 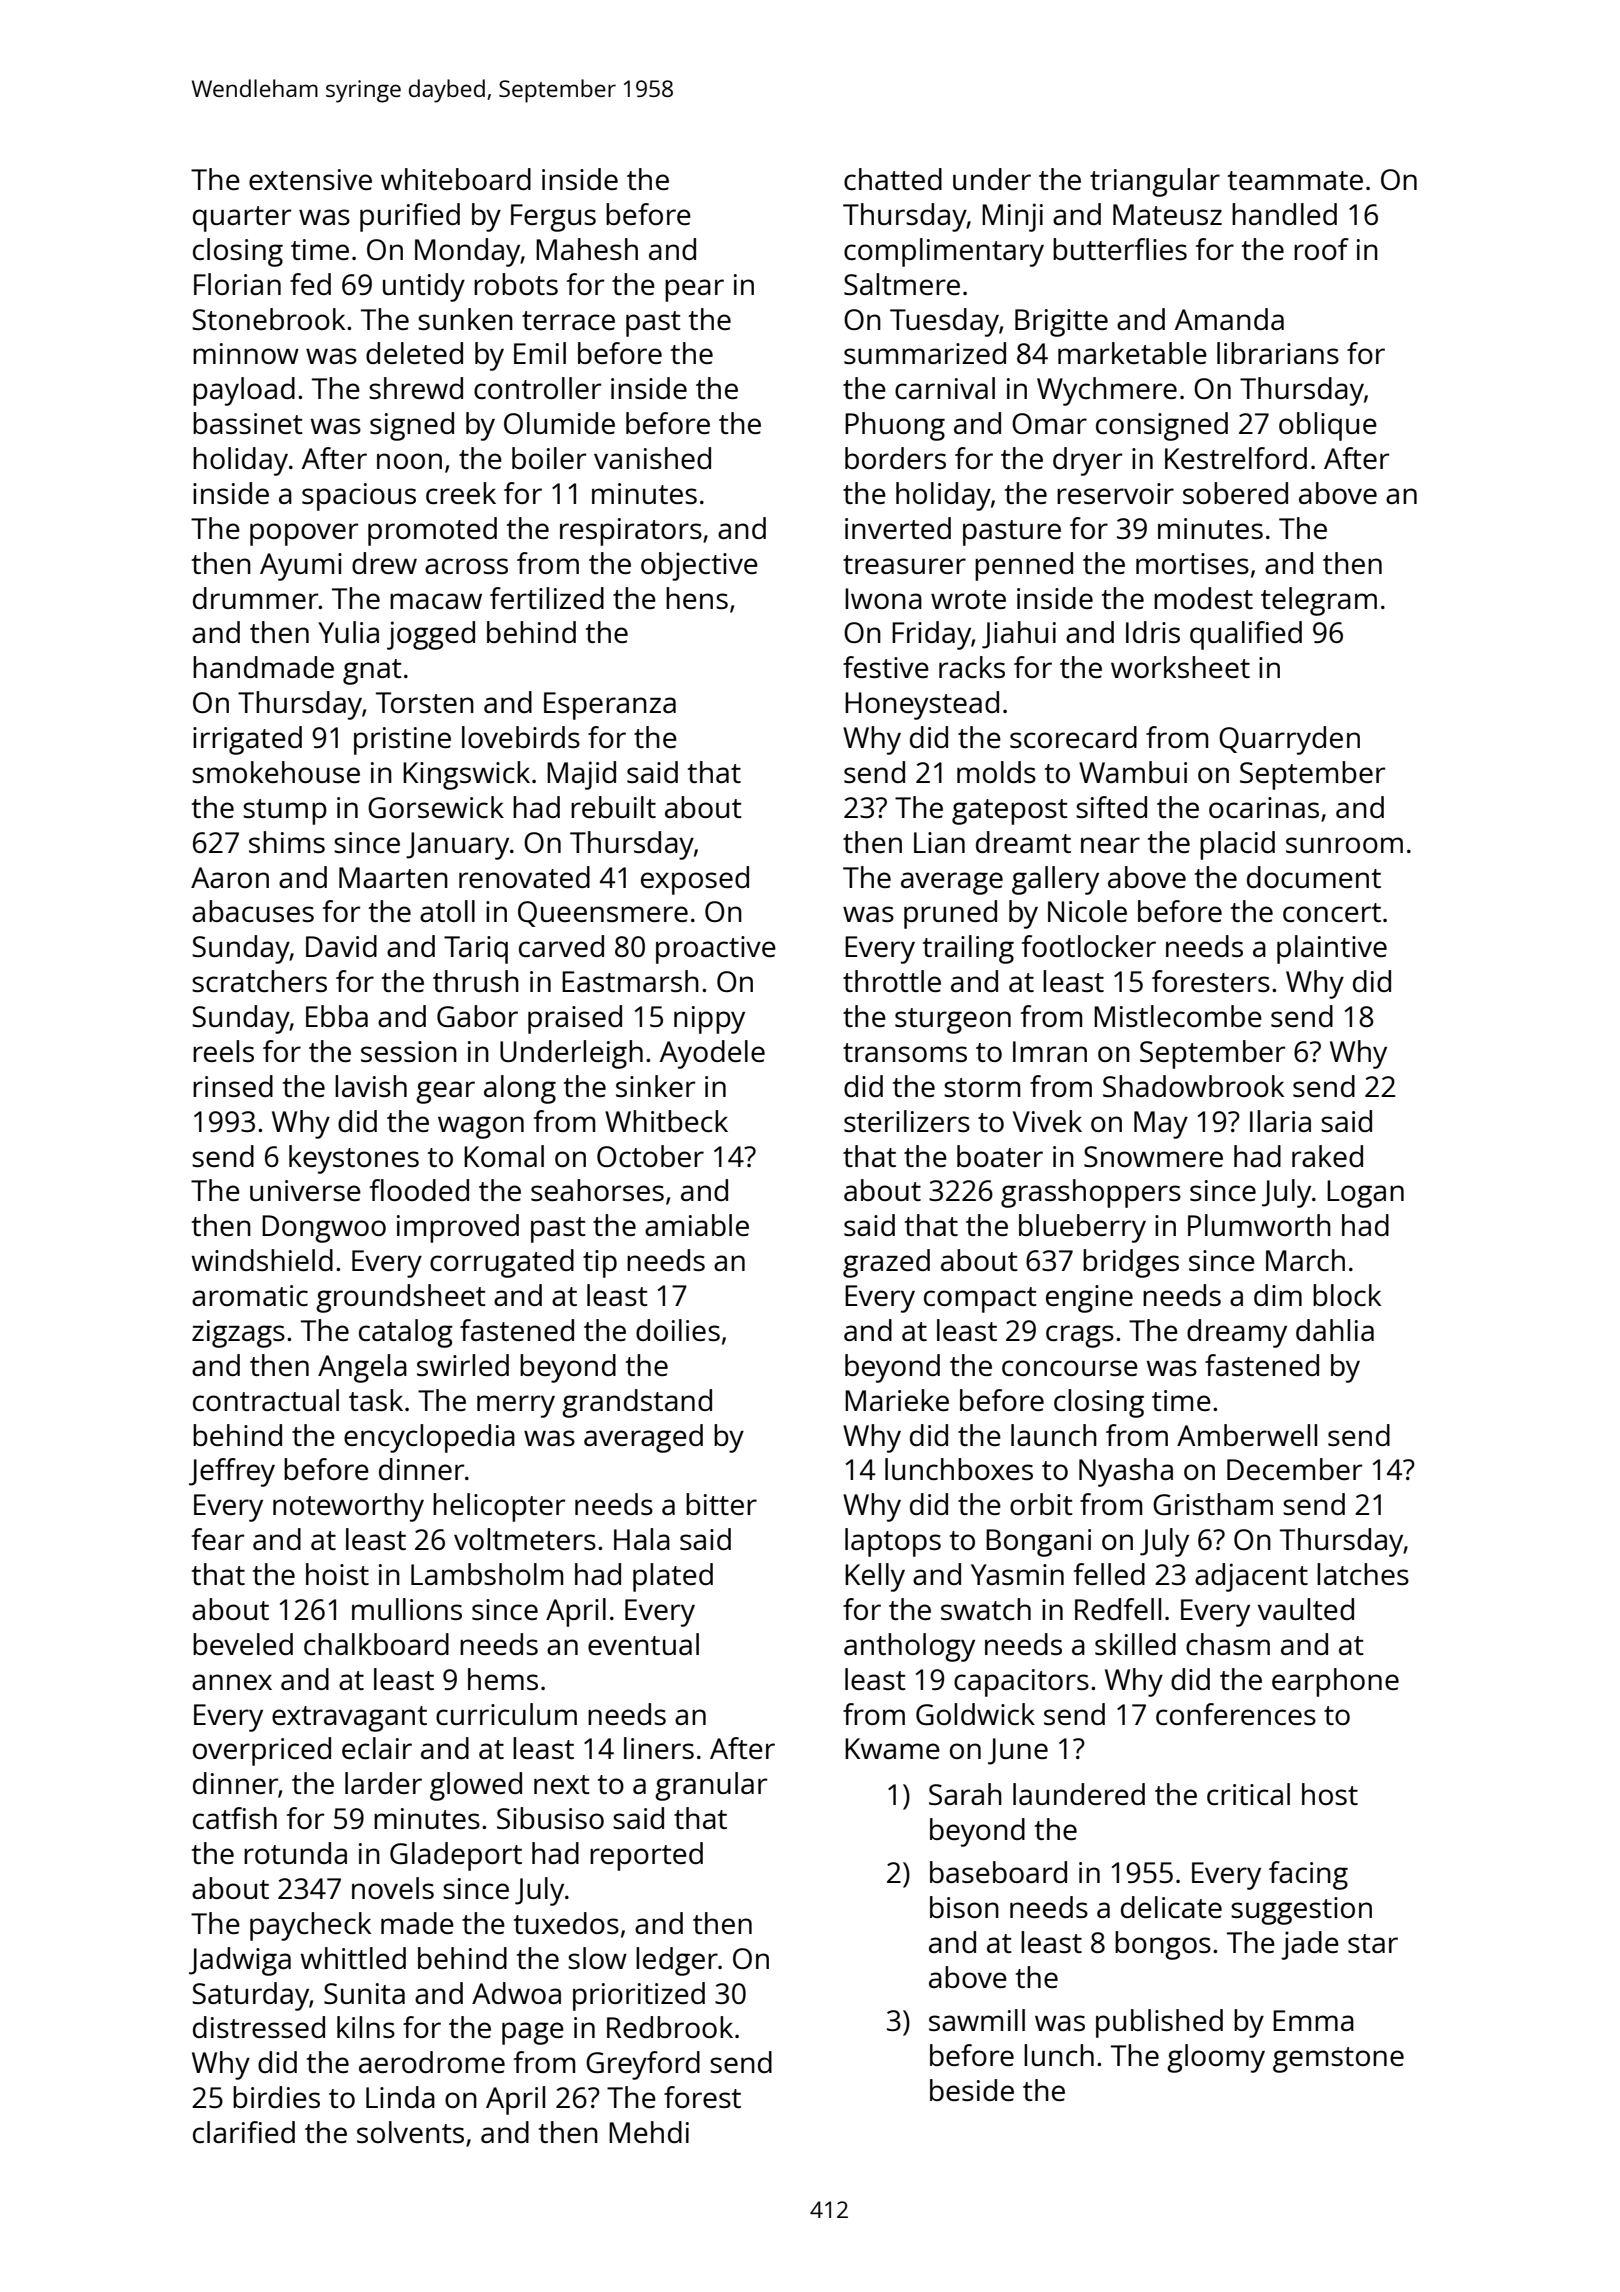 What do you see at coordinates (429, 1438) in the screenshot?
I see `encyclopedia` at bounding box center [429, 1438].
